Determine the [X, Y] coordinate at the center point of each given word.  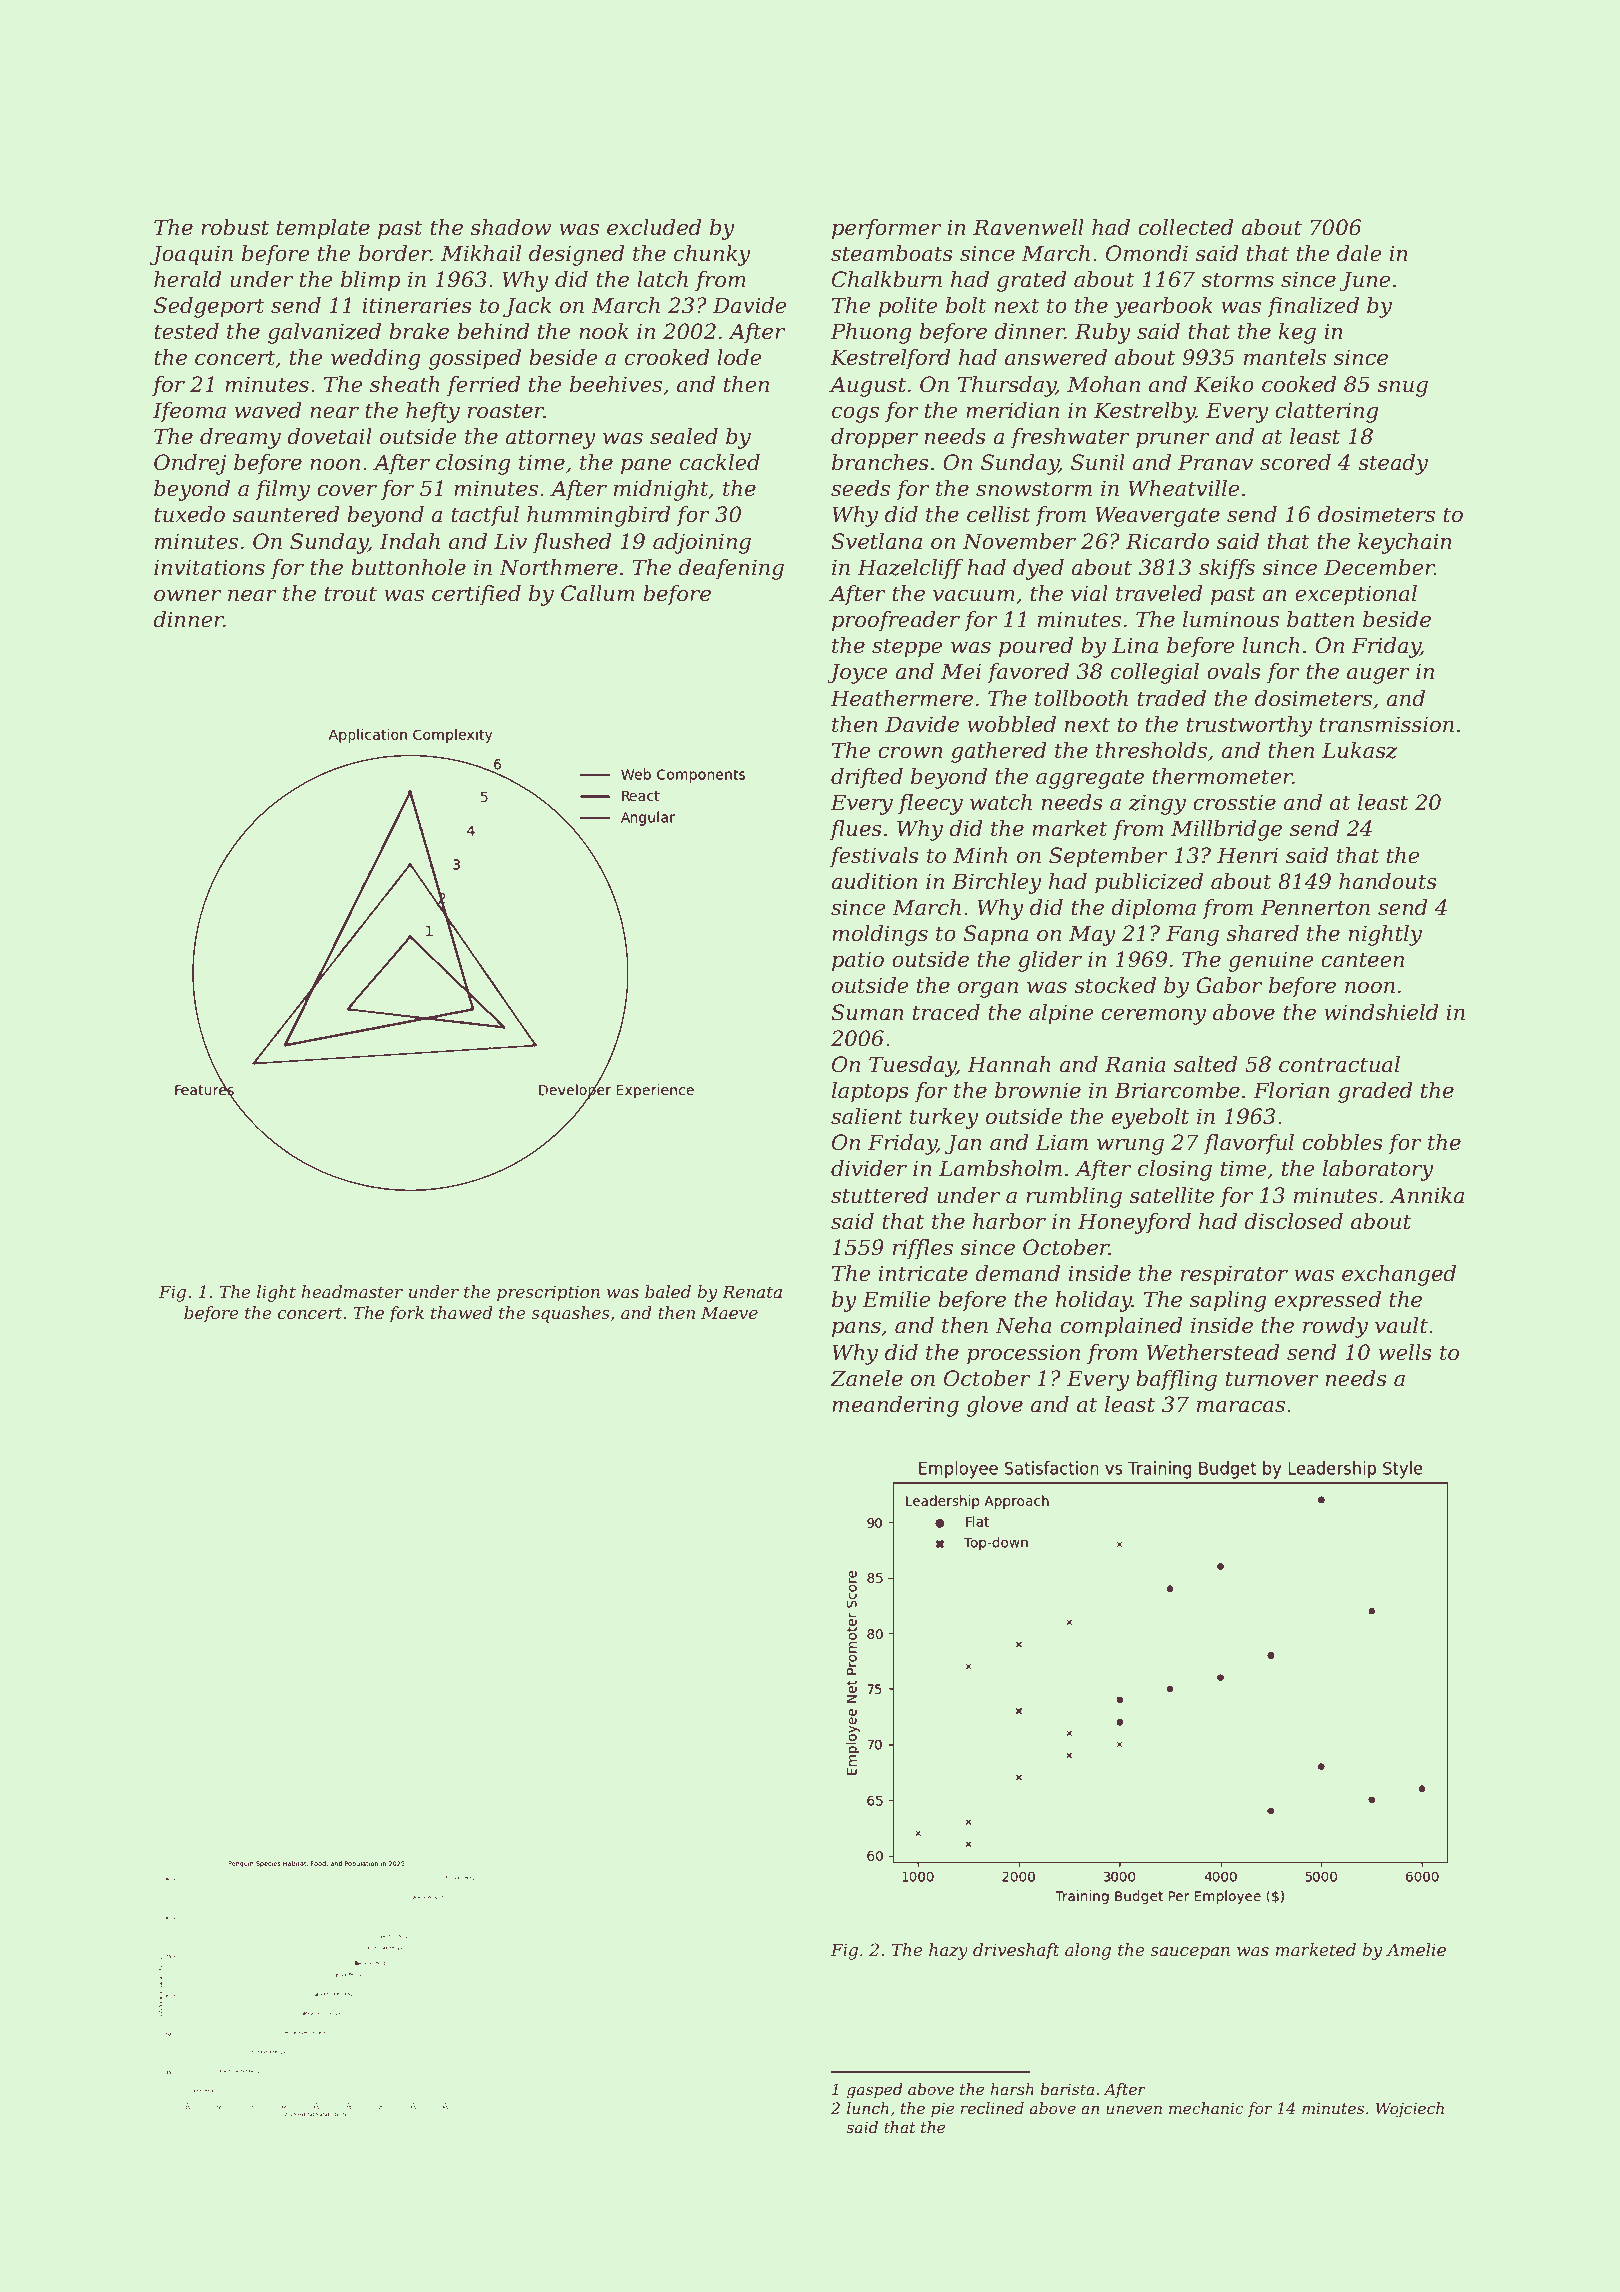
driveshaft [1016, 1951]
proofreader [896, 621]
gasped [875, 2091]
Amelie [1416, 1949]
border [395, 253]
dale [1359, 253]
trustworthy [1249, 726]
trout [350, 594]
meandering [895, 1406]
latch [662, 279]
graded [1375, 1092]
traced [946, 1012]
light [276, 1293]
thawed [462, 1312]
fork [406, 1314]
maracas [1241, 1406]
